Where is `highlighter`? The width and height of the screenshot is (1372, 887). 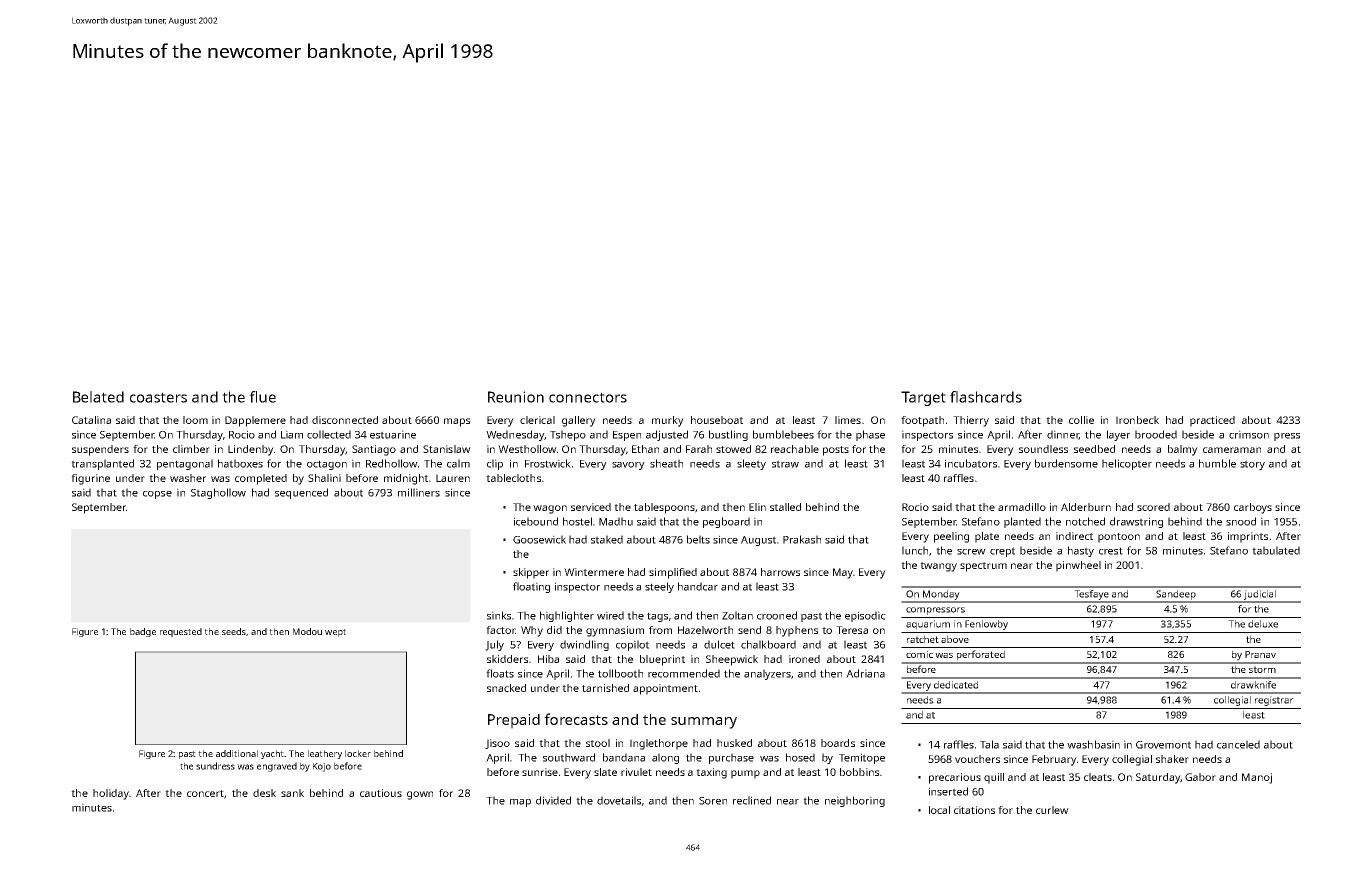 highlighter is located at coordinates (567, 616).
